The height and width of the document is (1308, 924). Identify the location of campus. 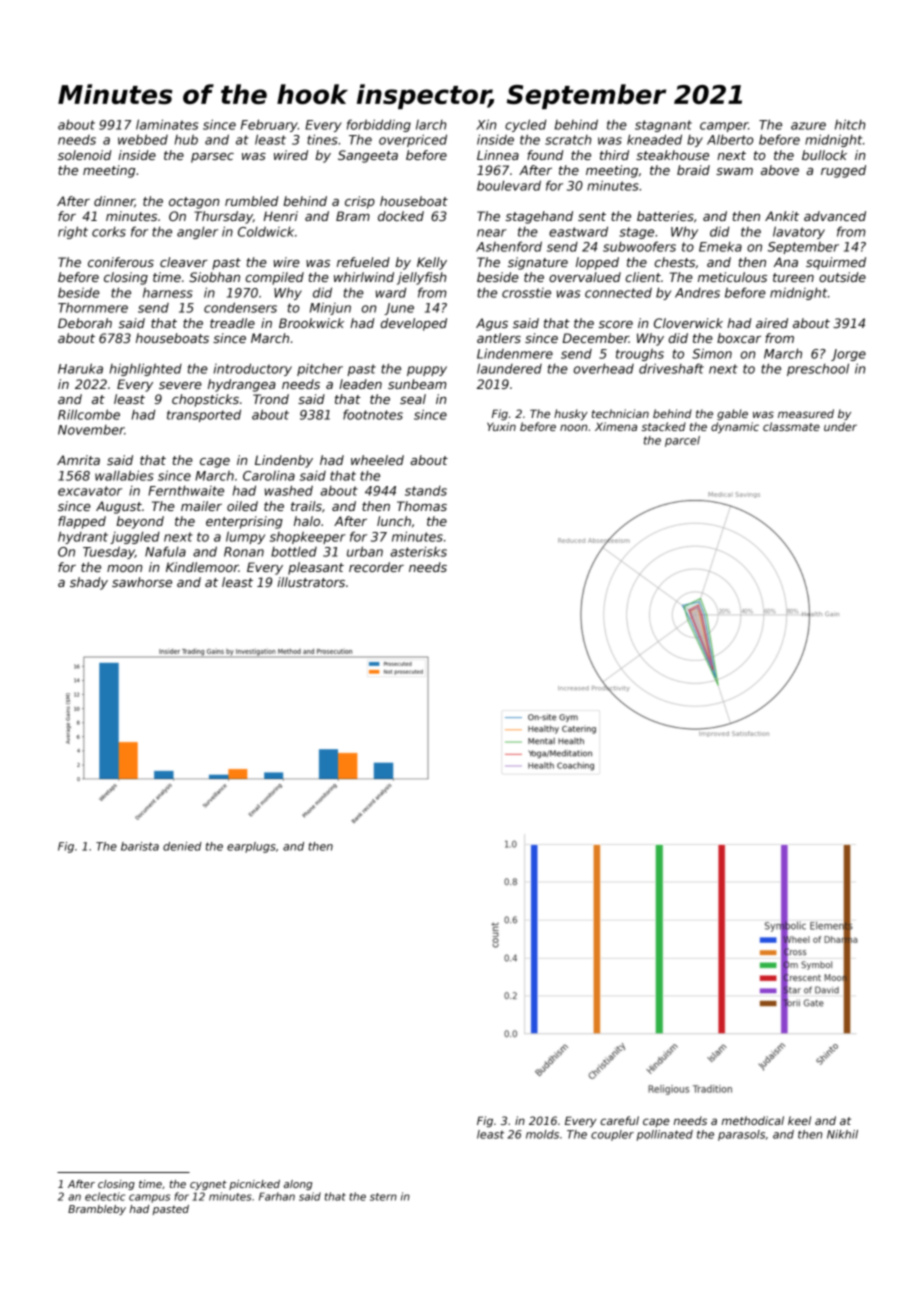
(149, 1198).
